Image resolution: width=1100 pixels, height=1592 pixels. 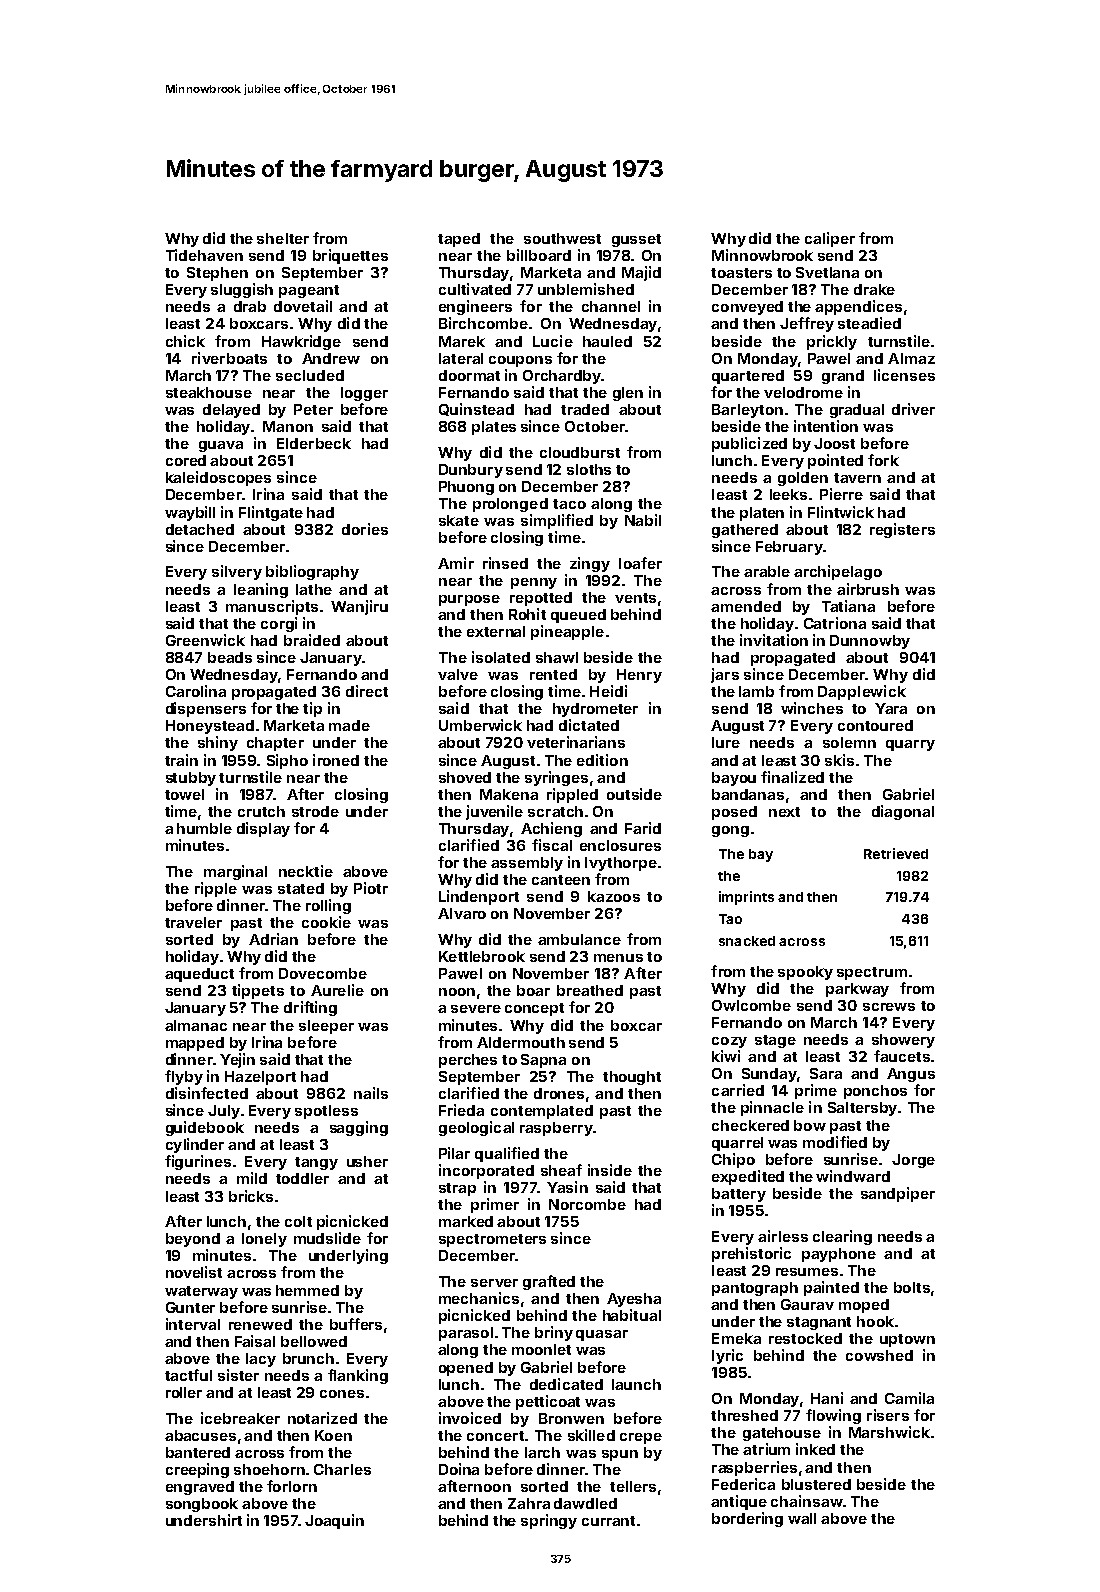 What do you see at coordinates (802, 1518) in the page?
I see `wall` at bounding box center [802, 1518].
